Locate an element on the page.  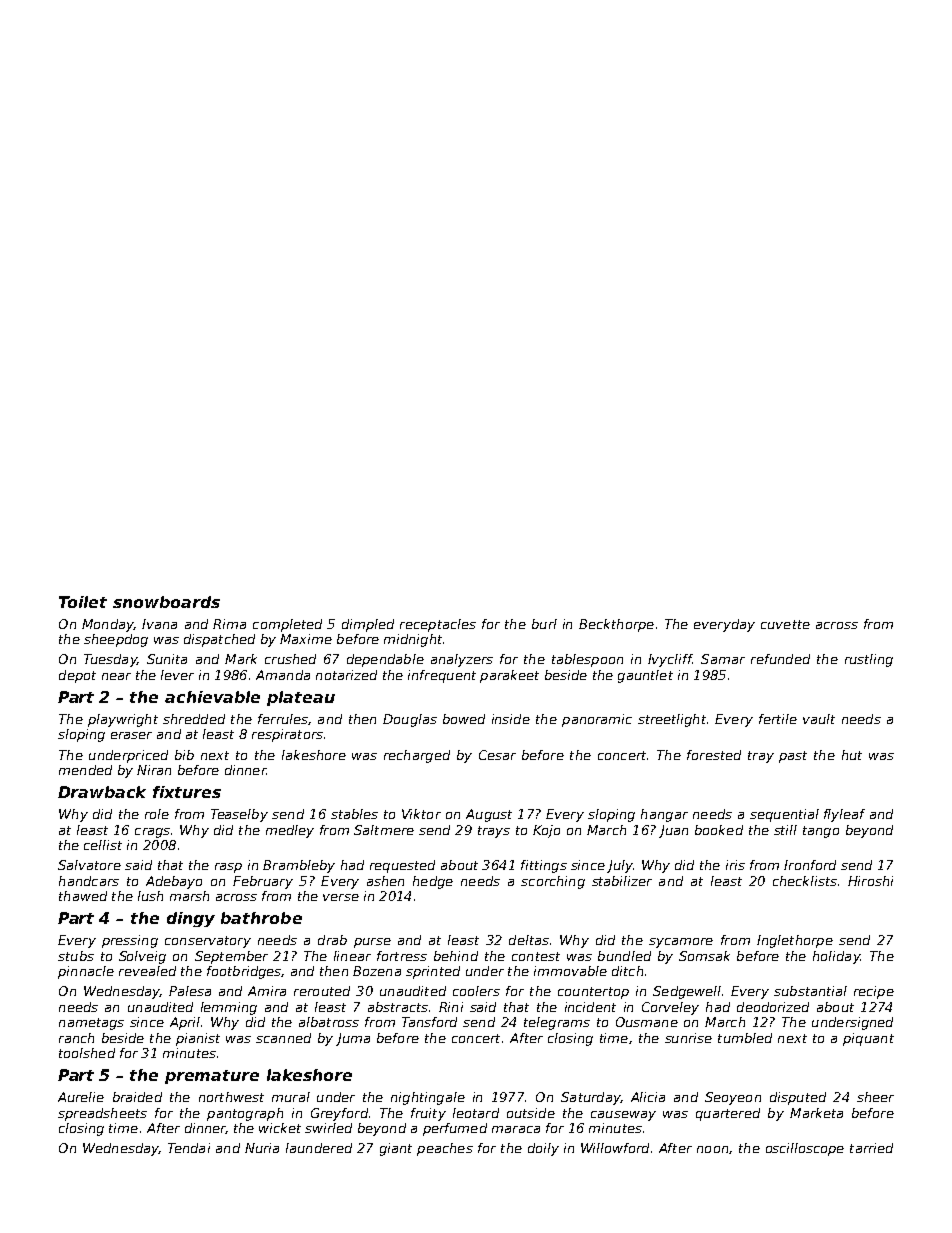
braided is located at coordinates (137, 1097).
